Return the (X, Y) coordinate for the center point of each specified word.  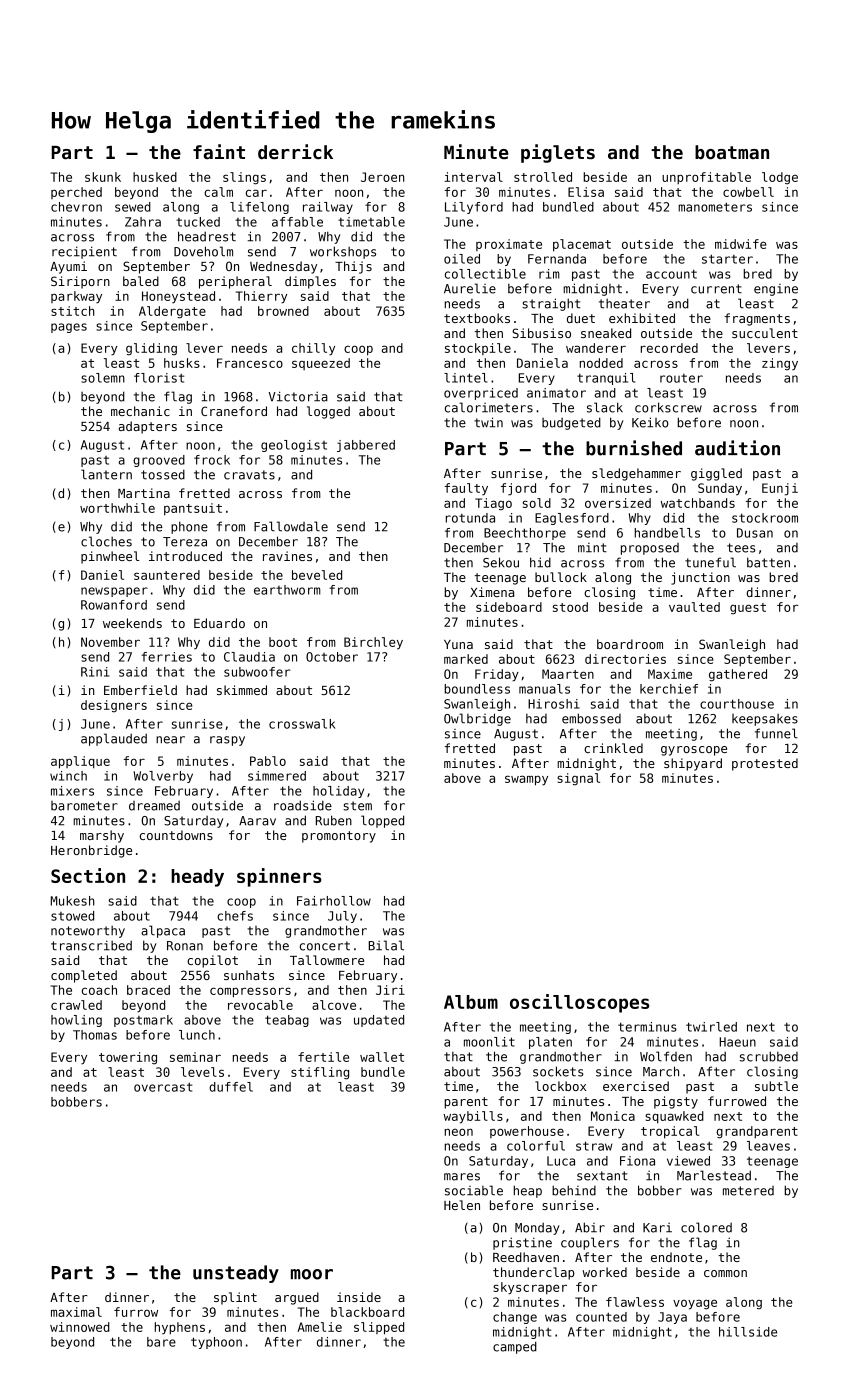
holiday (338, 792)
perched (76, 193)
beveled (317, 575)
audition (737, 448)
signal (578, 779)
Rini (95, 672)
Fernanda (557, 259)
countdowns (176, 835)
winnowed (80, 1327)
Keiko (650, 422)
